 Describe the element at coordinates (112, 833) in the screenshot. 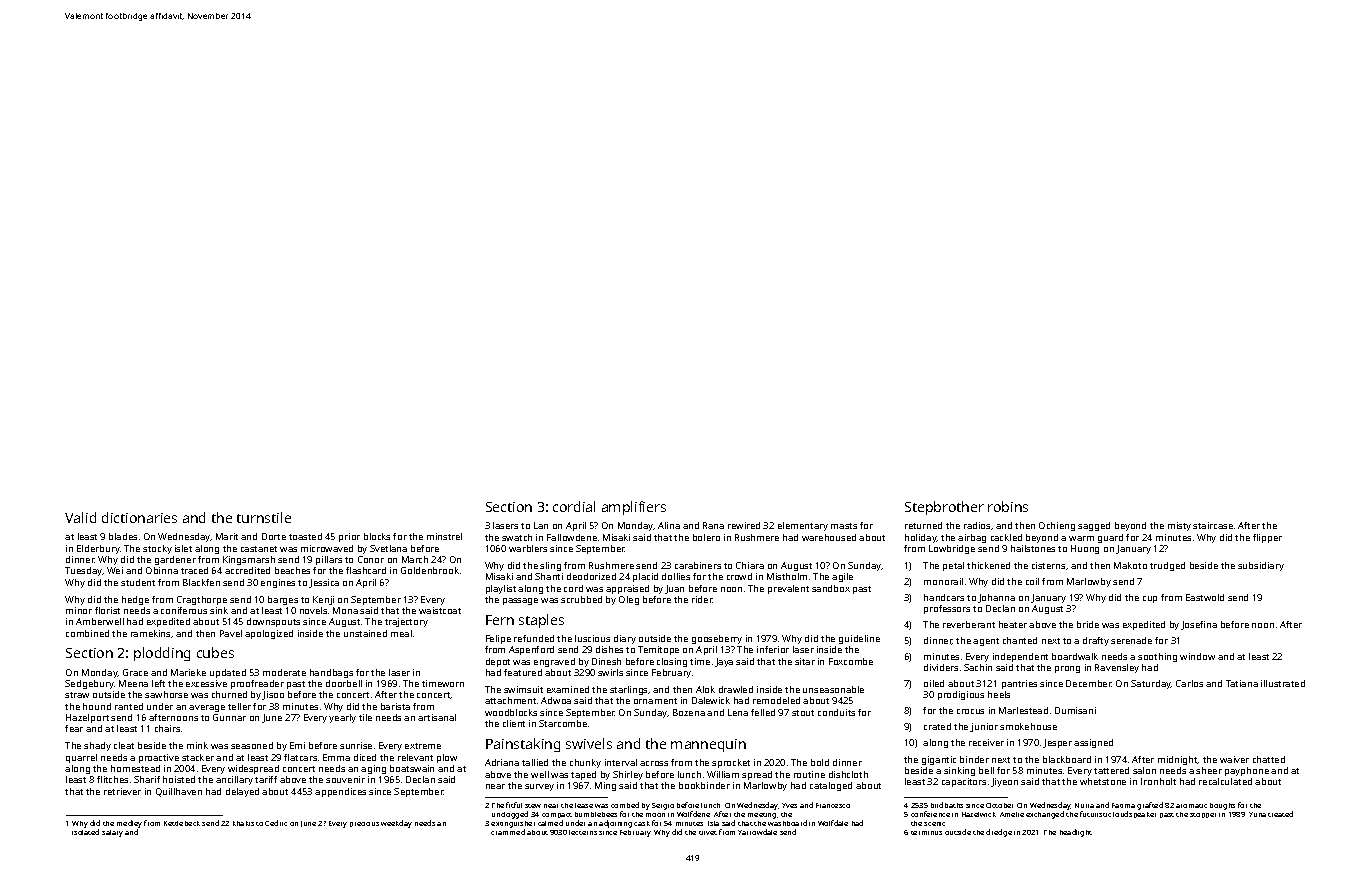

I see `salary` at that location.
